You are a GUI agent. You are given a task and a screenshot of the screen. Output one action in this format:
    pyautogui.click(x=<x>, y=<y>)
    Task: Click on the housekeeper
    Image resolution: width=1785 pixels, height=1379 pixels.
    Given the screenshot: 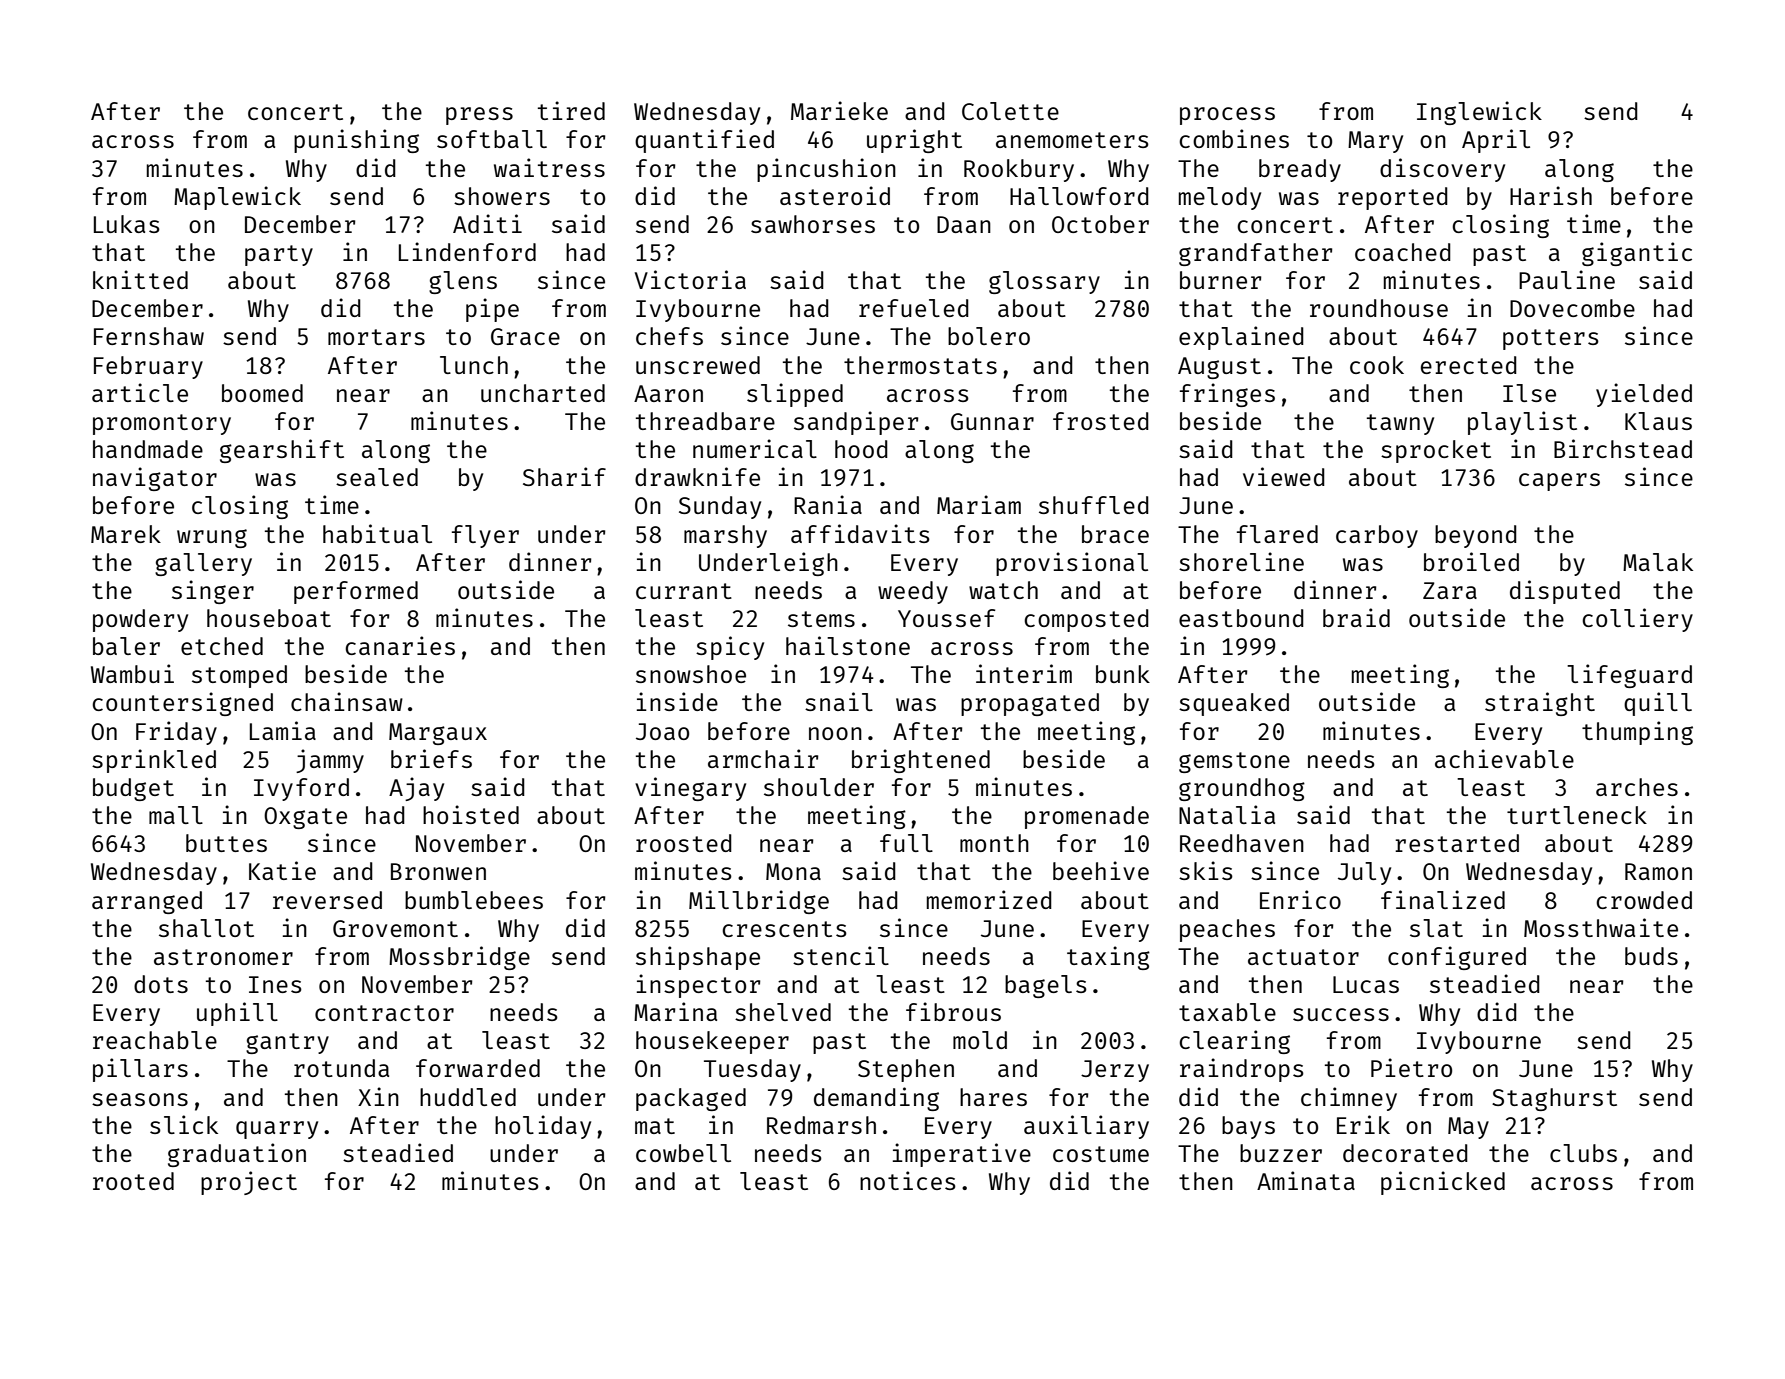 What is the action you would take?
    pyautogui.click(x=712, y=1042)
